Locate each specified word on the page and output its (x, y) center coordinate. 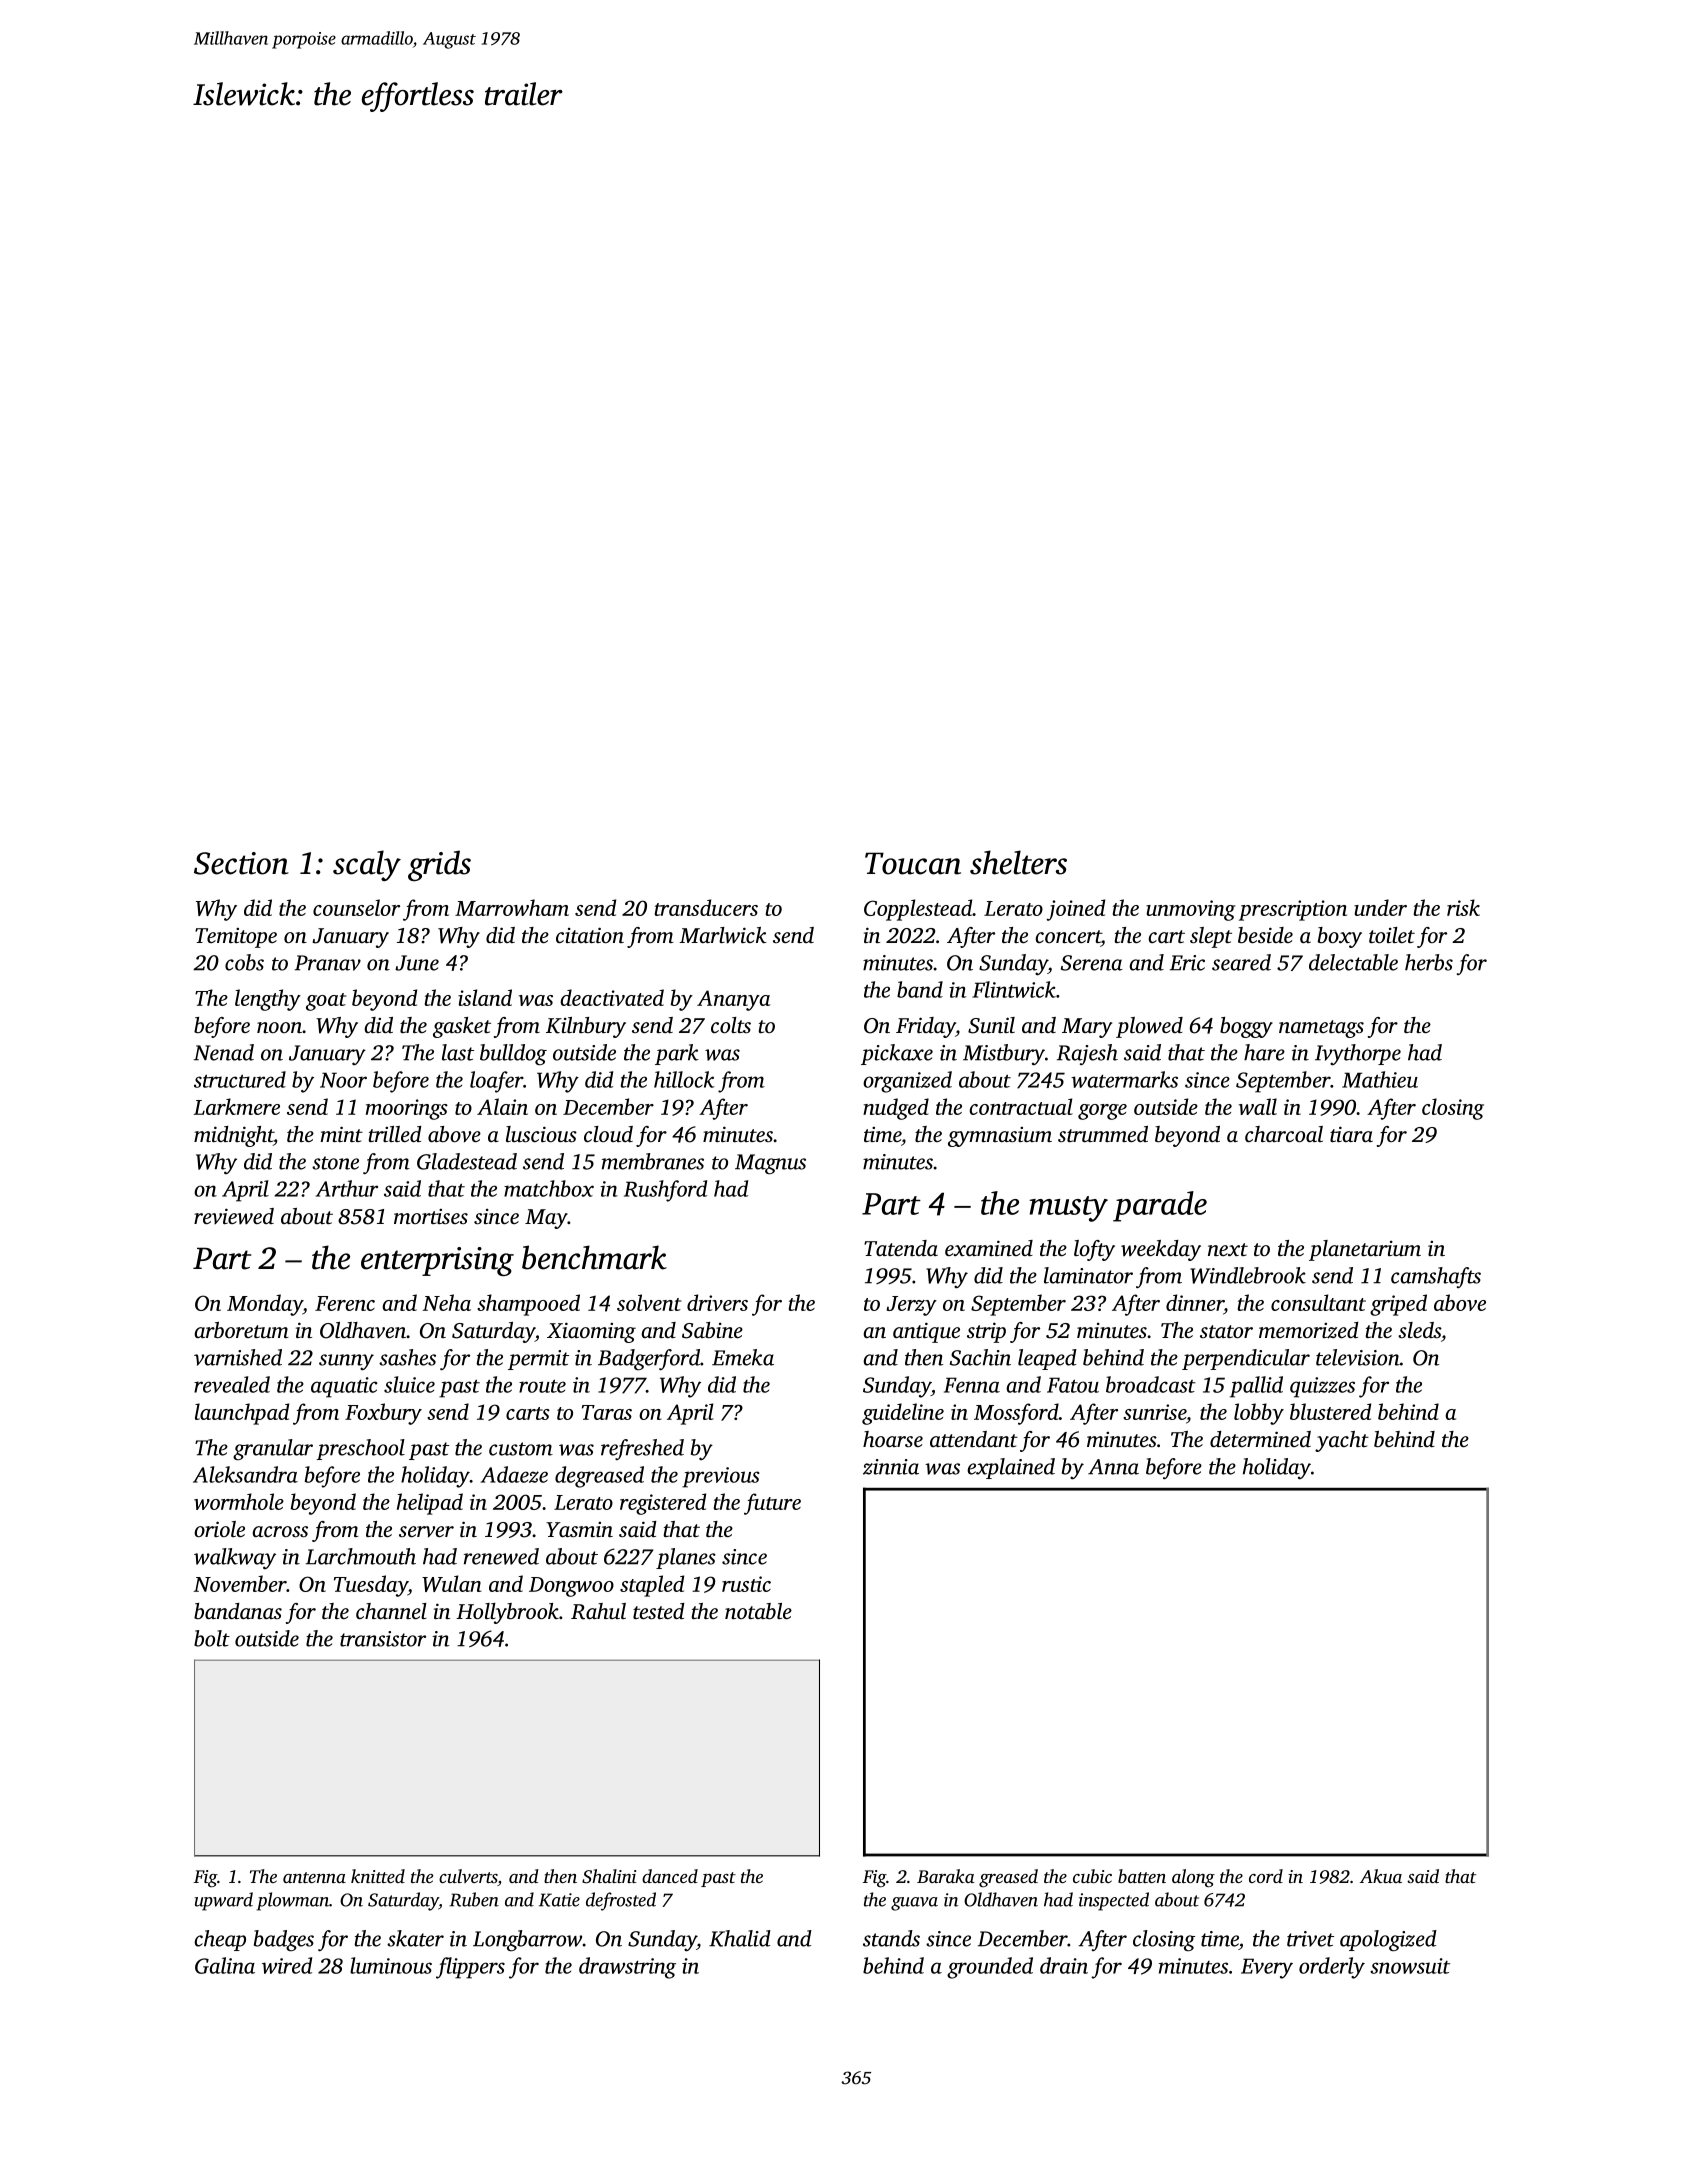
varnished (238, 1357)
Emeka (743, 1357)
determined (1260, 1439)
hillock (684, 1079)
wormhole (239, 1501)
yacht (1342, 1441)
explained (1011, 1468)
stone (335, 1163)
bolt (212, 1638)
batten (1142, 1876)
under (1380, 907)
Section (241, 863)
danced (670, 1876)
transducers (706, 907)
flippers (470, 1968)
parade (1160, 1206)
